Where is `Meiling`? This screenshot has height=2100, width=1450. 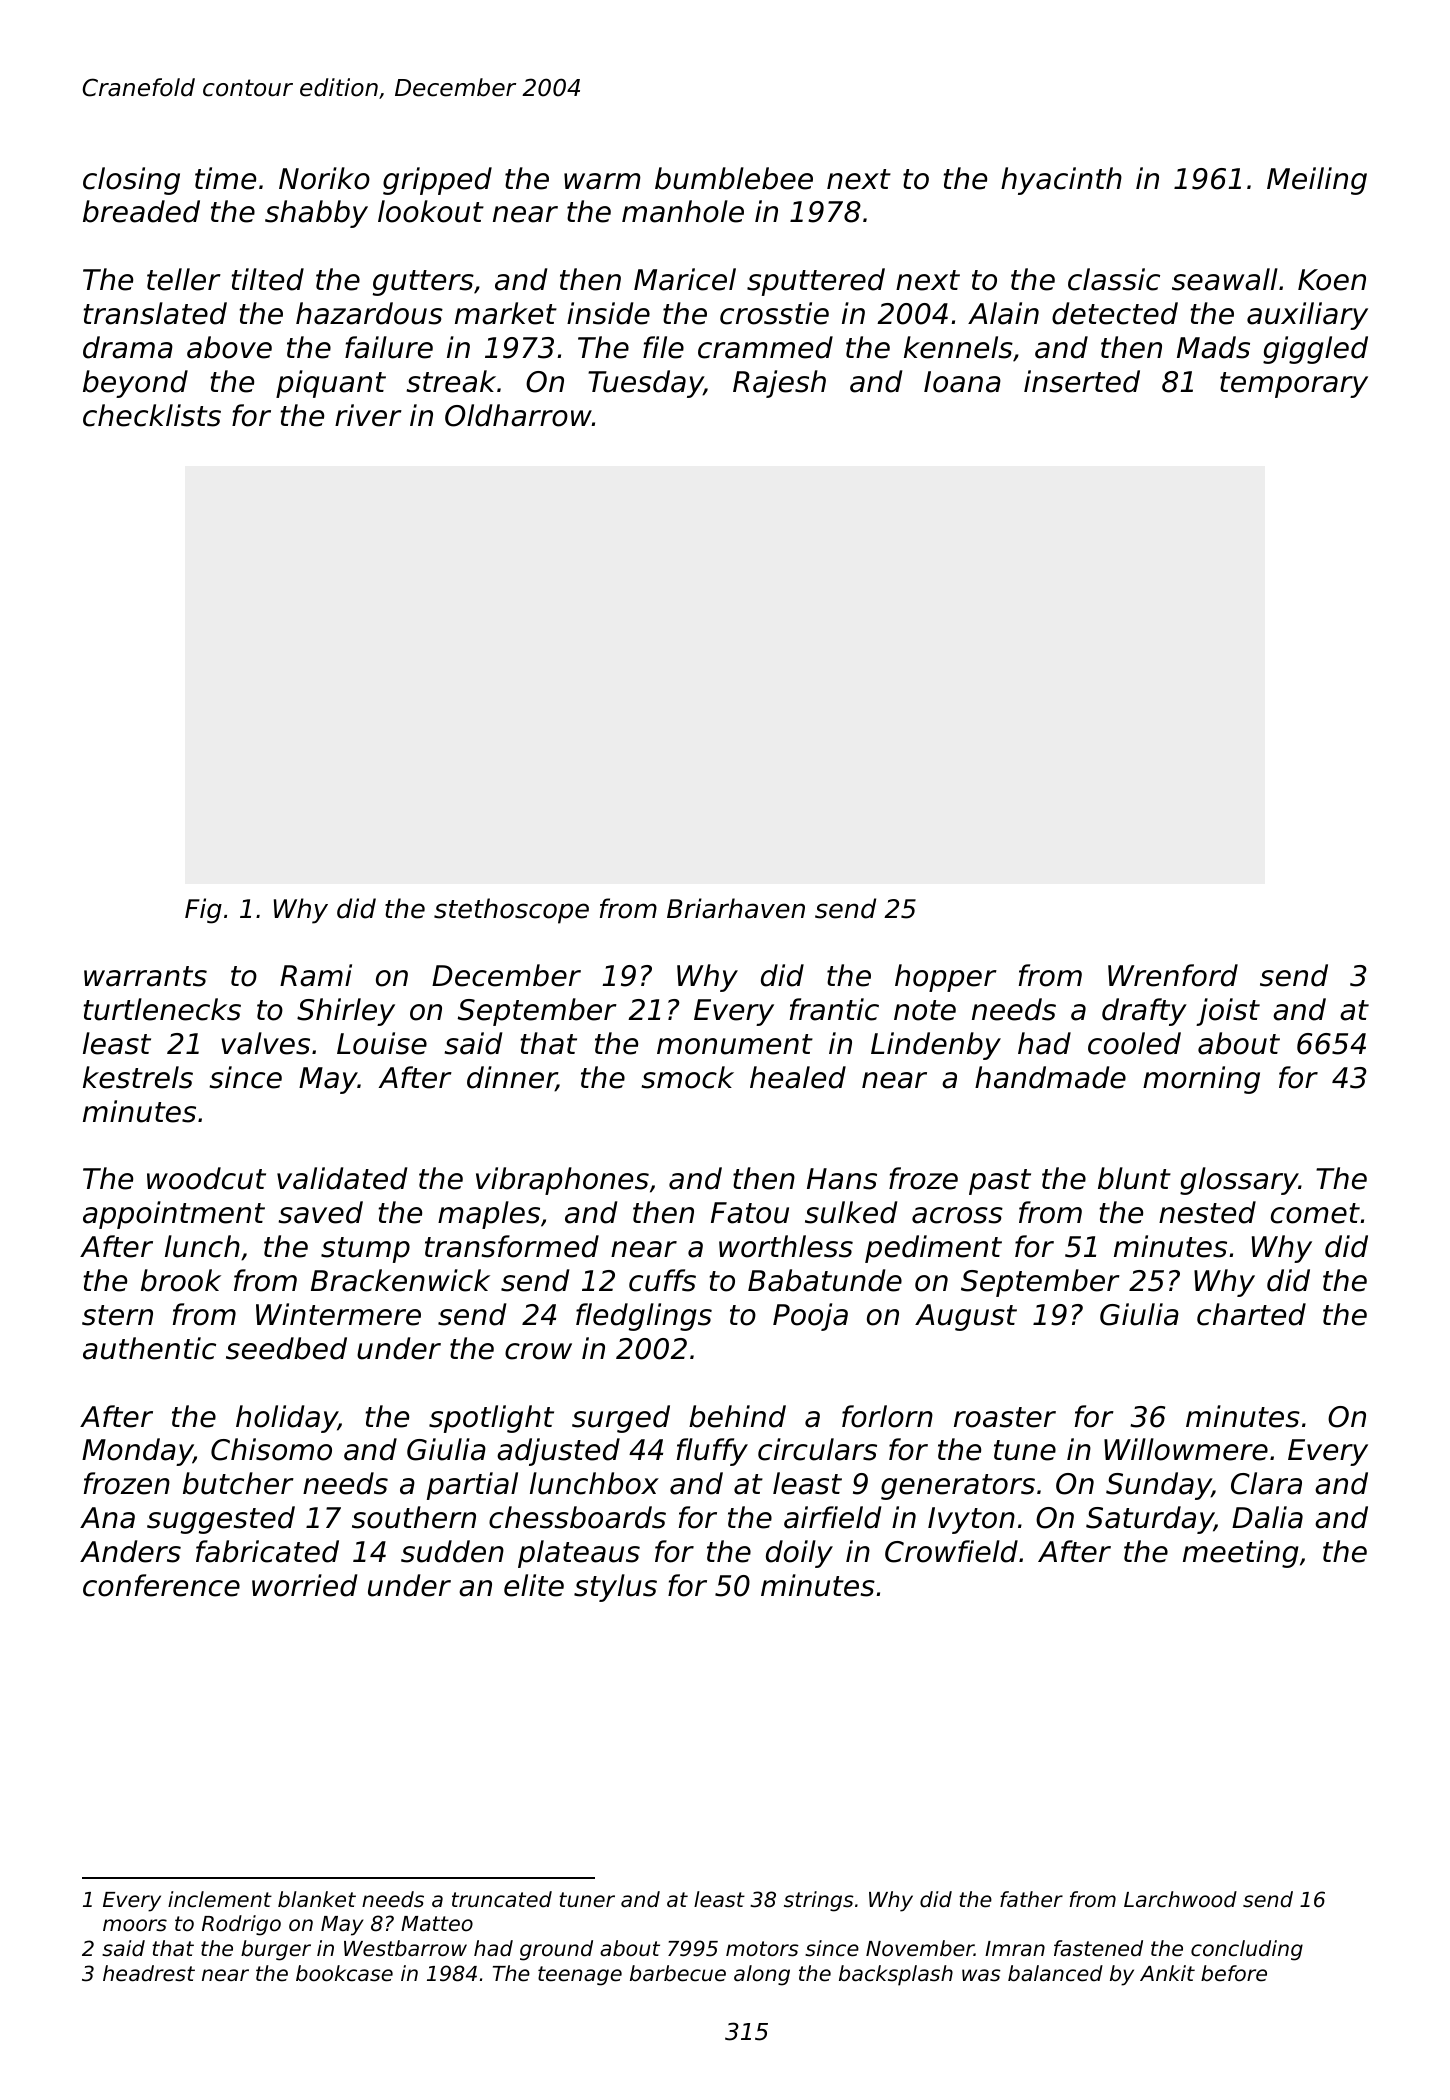
Meiling is located at coordinates (1317, 181).
